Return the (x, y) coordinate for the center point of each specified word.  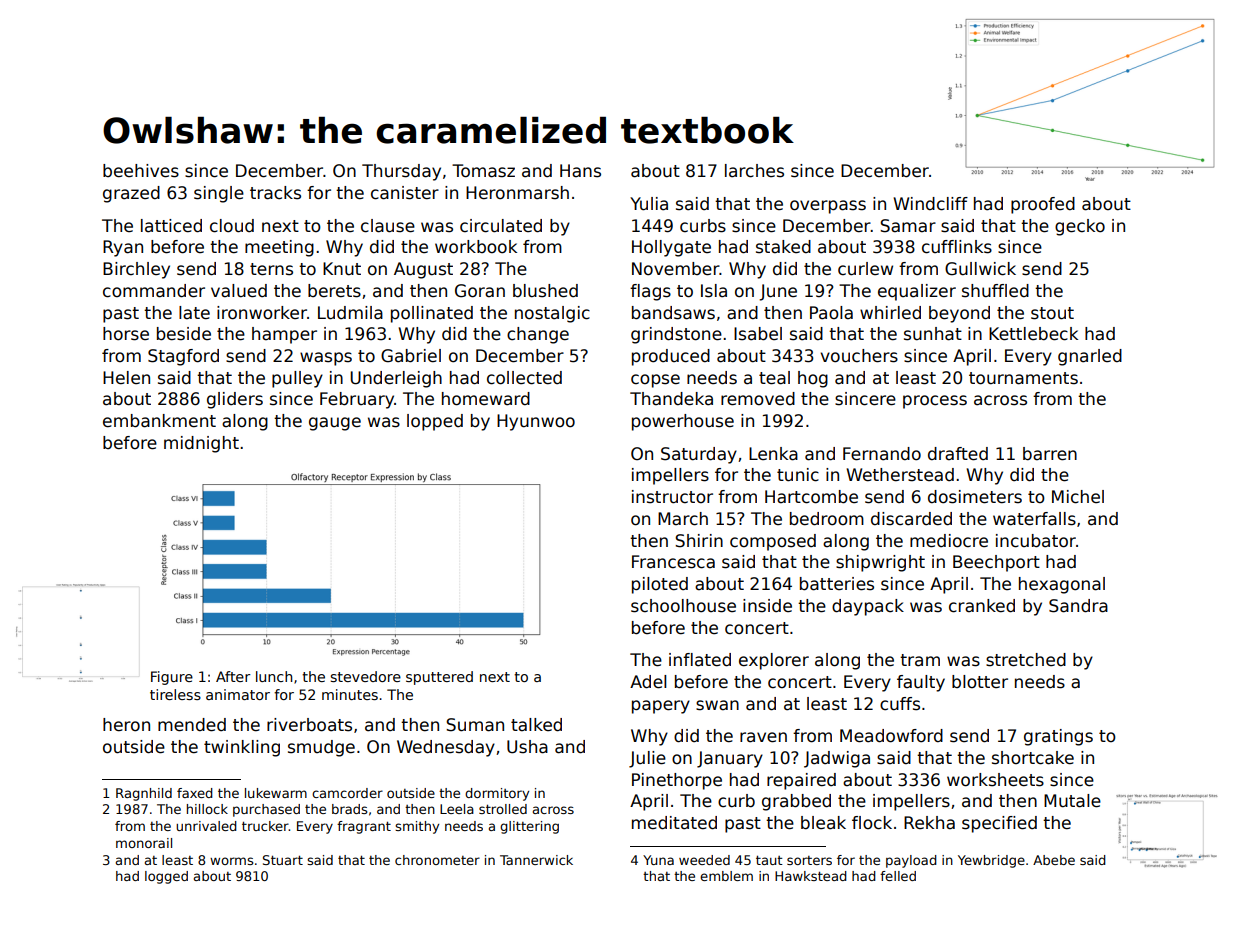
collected (524, 378)
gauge (335, 424)
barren (1050, 454)
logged (166, 877)
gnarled (1090, 357)
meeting (279, 248)
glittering (529, 827)
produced (671, 357)
